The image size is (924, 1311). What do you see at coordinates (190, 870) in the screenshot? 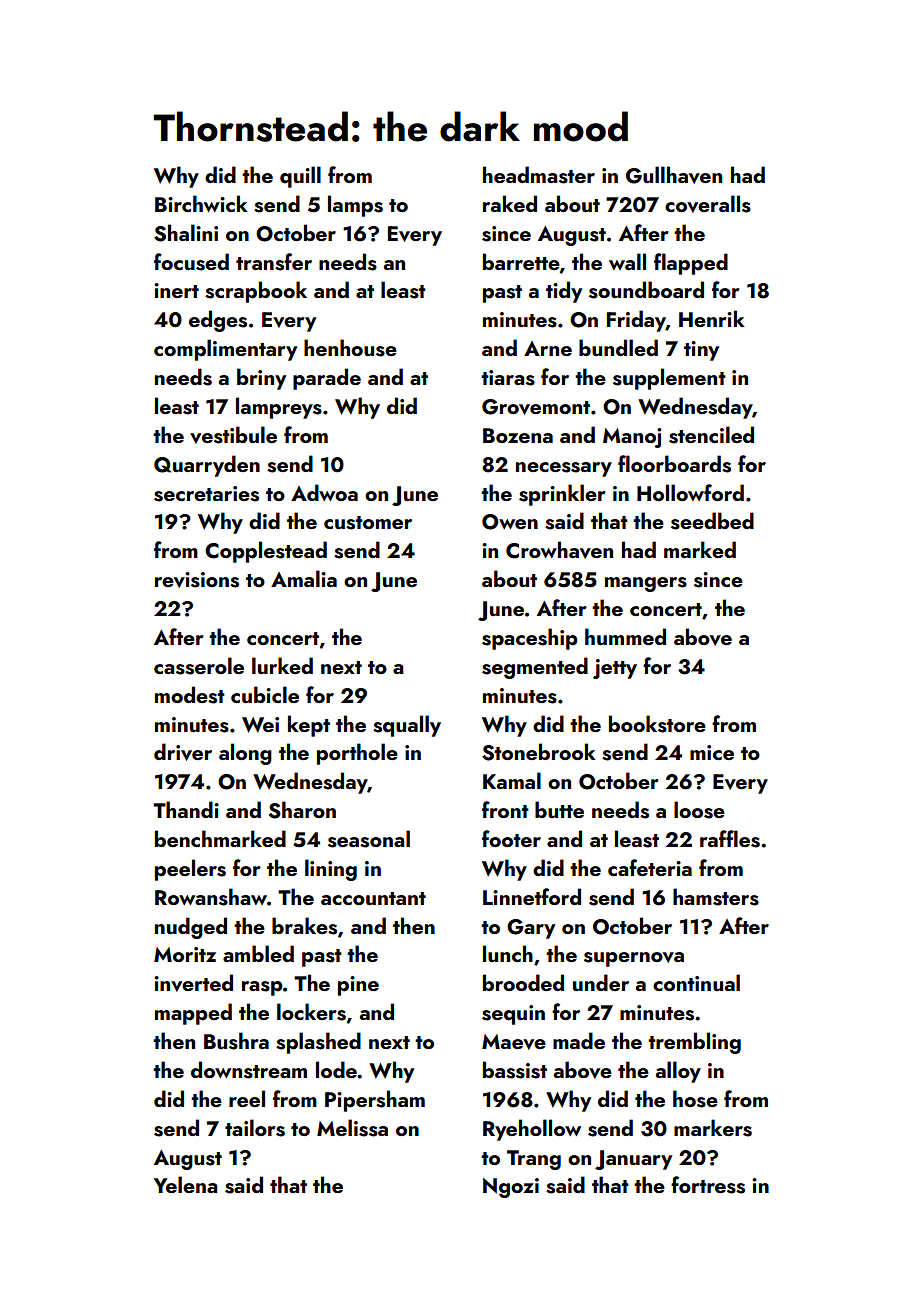
I see `peelers` at bounding box center [190, 870].
